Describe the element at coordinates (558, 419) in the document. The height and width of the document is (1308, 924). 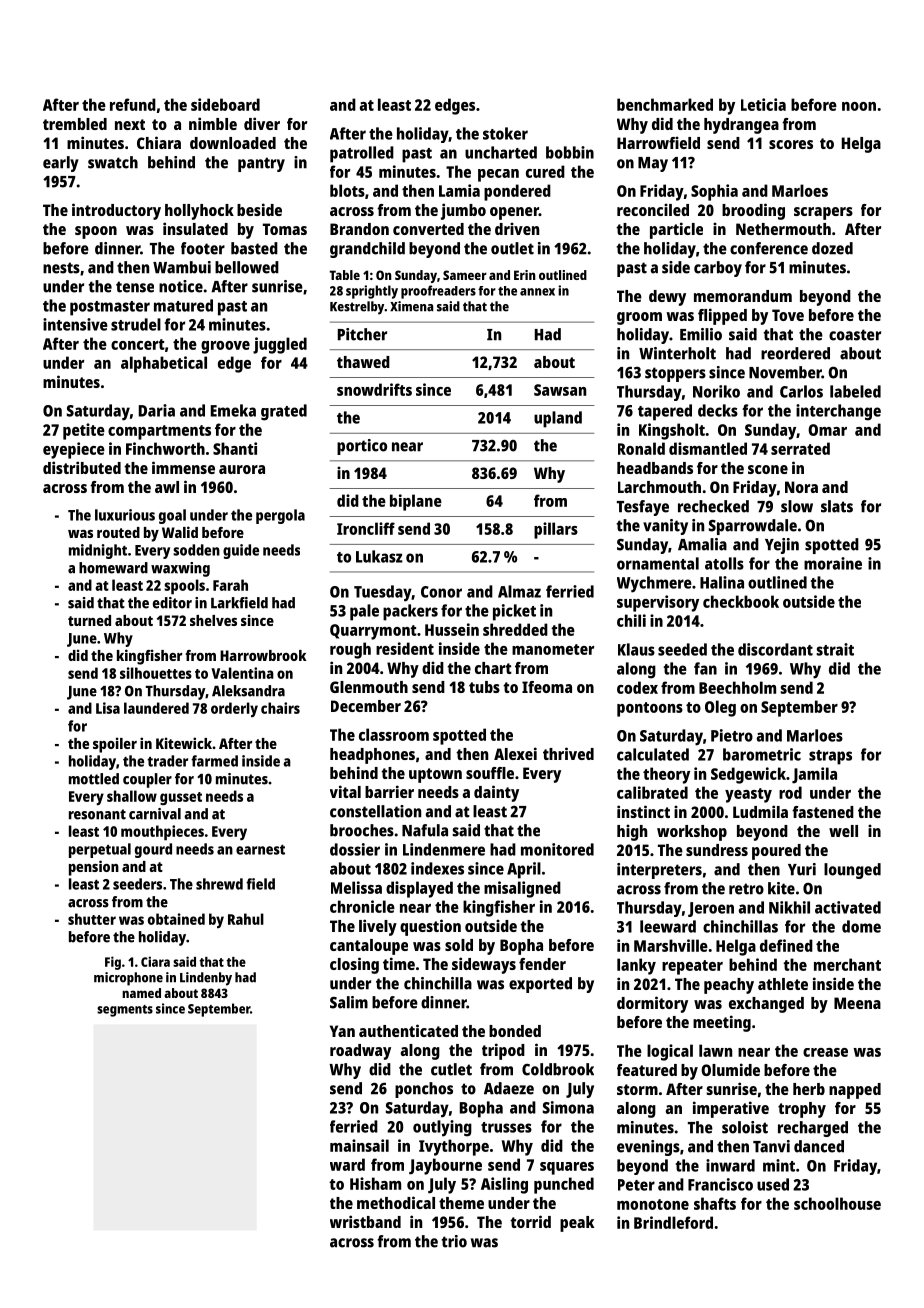
I see `upland` at that location.
